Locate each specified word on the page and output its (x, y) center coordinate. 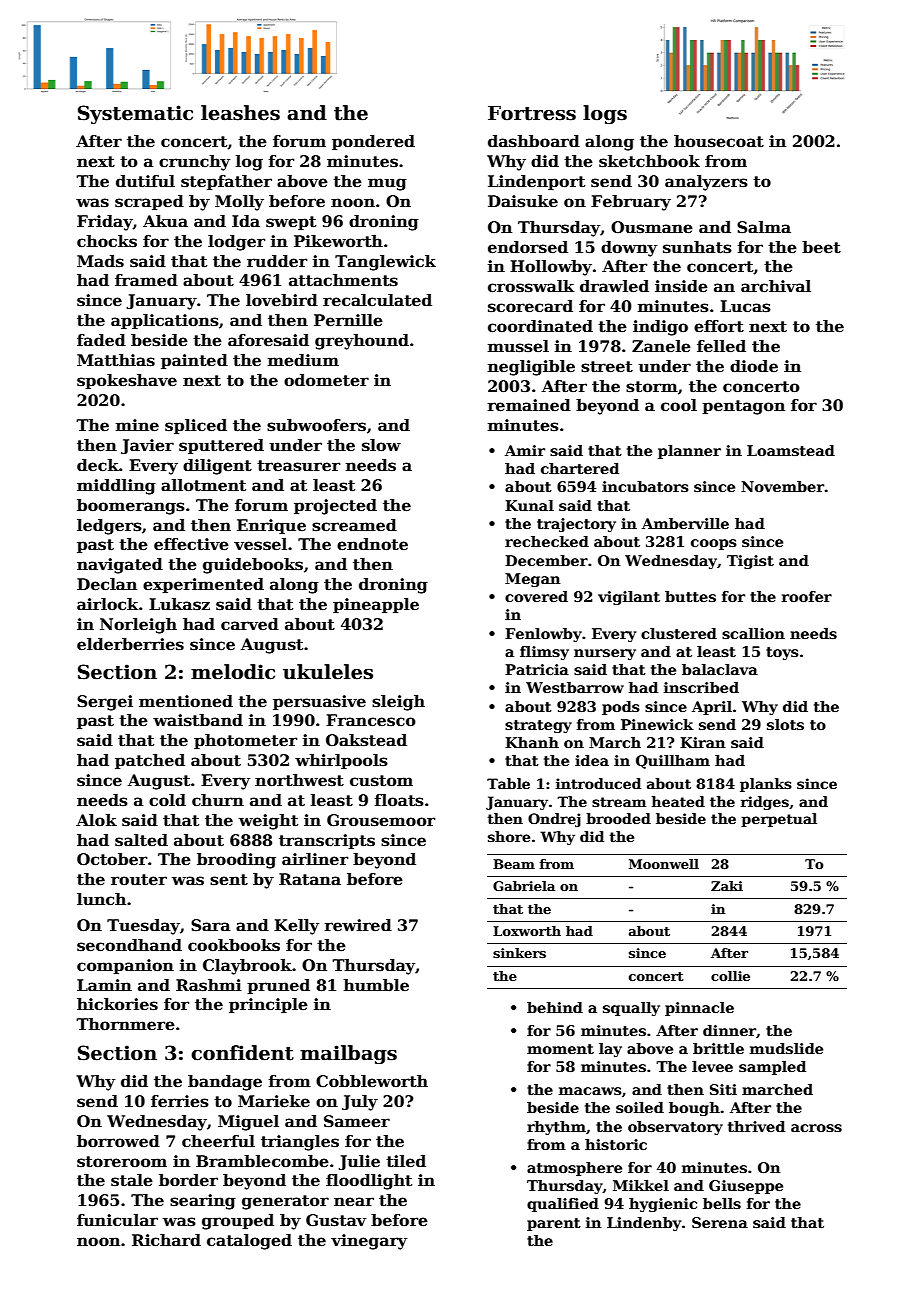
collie (730, 976)
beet (821, 247)
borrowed (118, 1141)
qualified (563, 1205)
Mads (100, 261)
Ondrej (554, 820)
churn (218, 800)
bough (694, 1109)
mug (387, 184)
